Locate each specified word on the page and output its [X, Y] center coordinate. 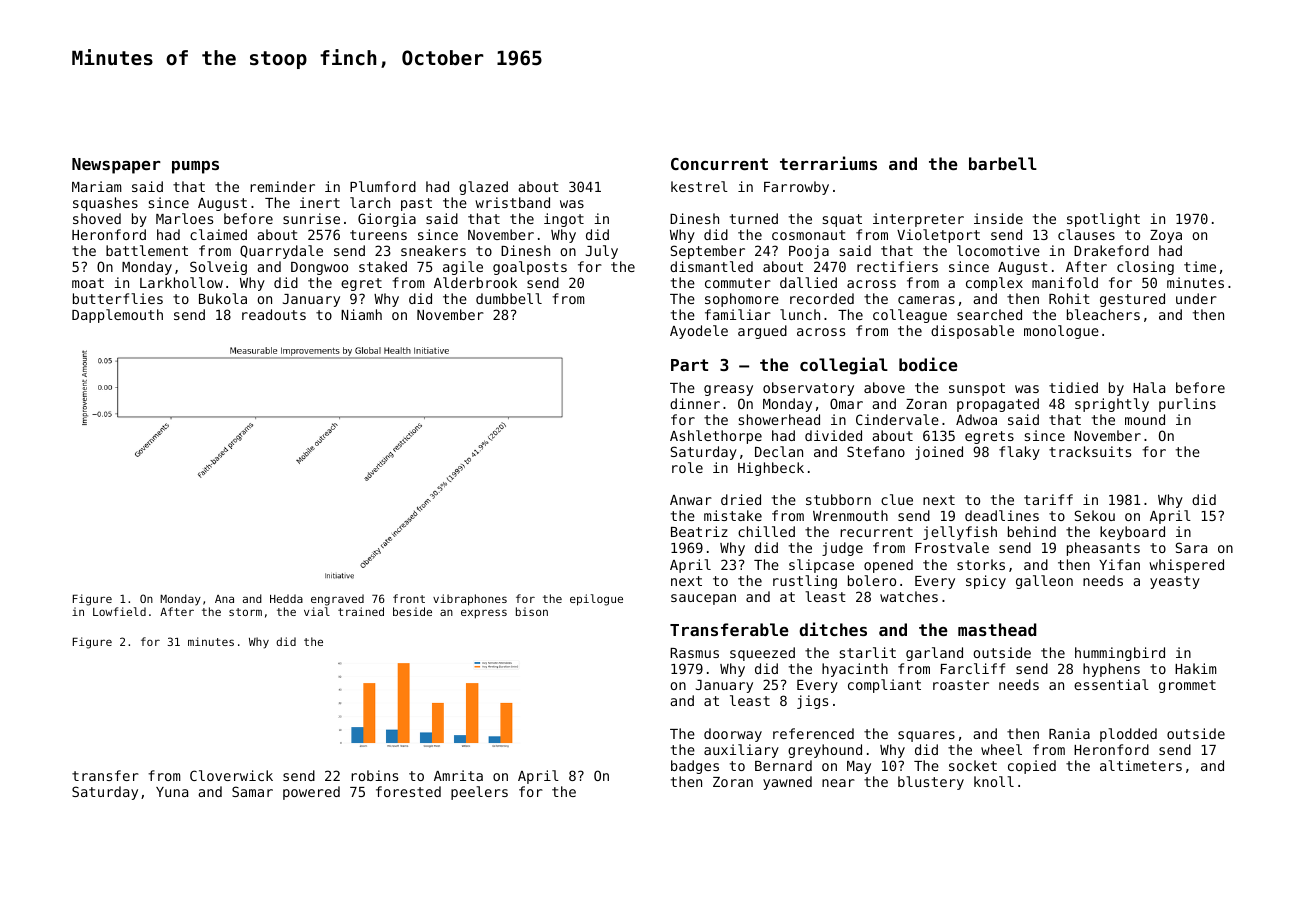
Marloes [184, 218]
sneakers [433, 250]
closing [1145, 268]
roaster [961, 685]
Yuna [172, 792]
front [409, 598]
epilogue [596, 600]
